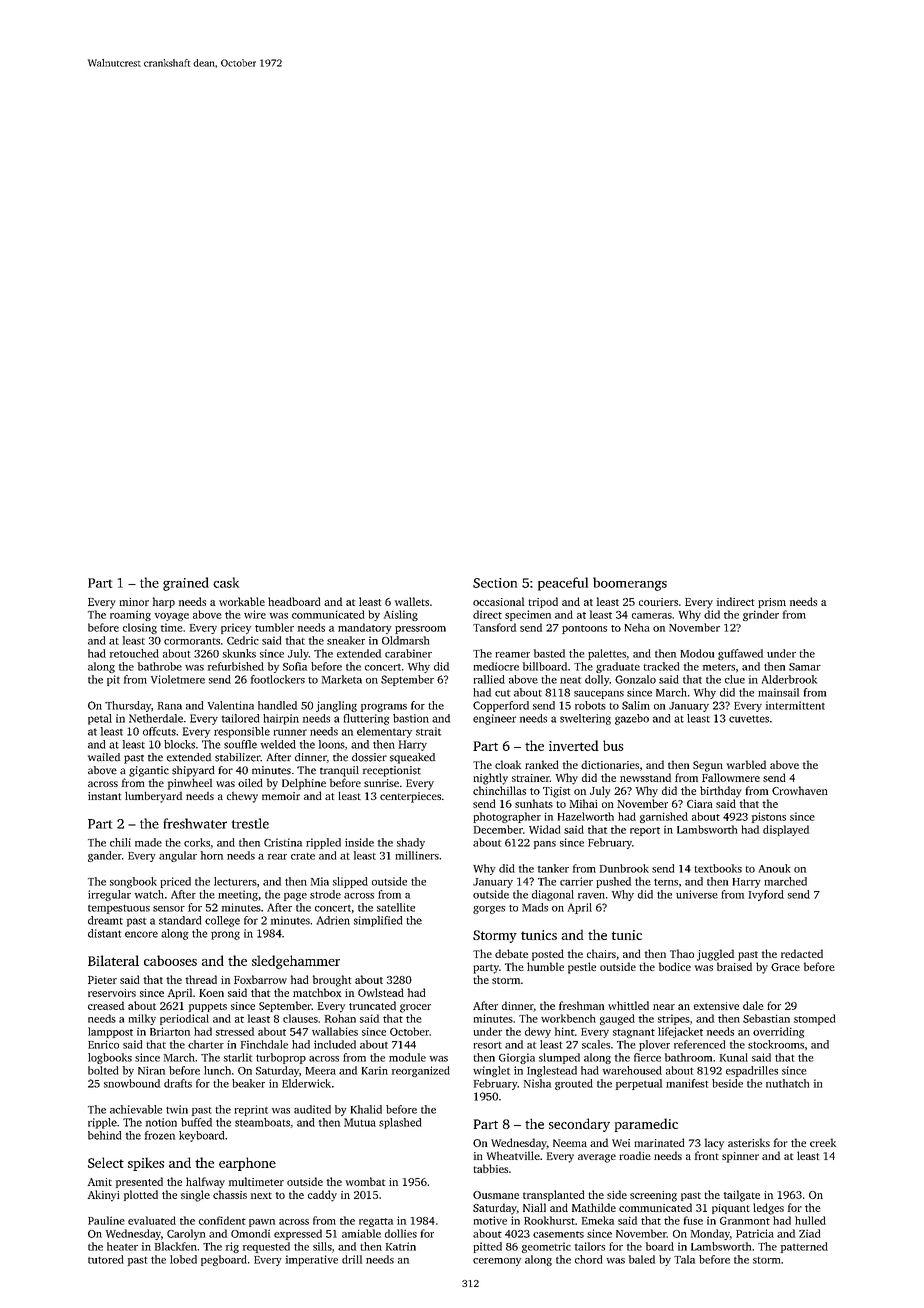 The width and height of the image is (924, 1308). I want to click on Katrin, so click(401, 1246).
